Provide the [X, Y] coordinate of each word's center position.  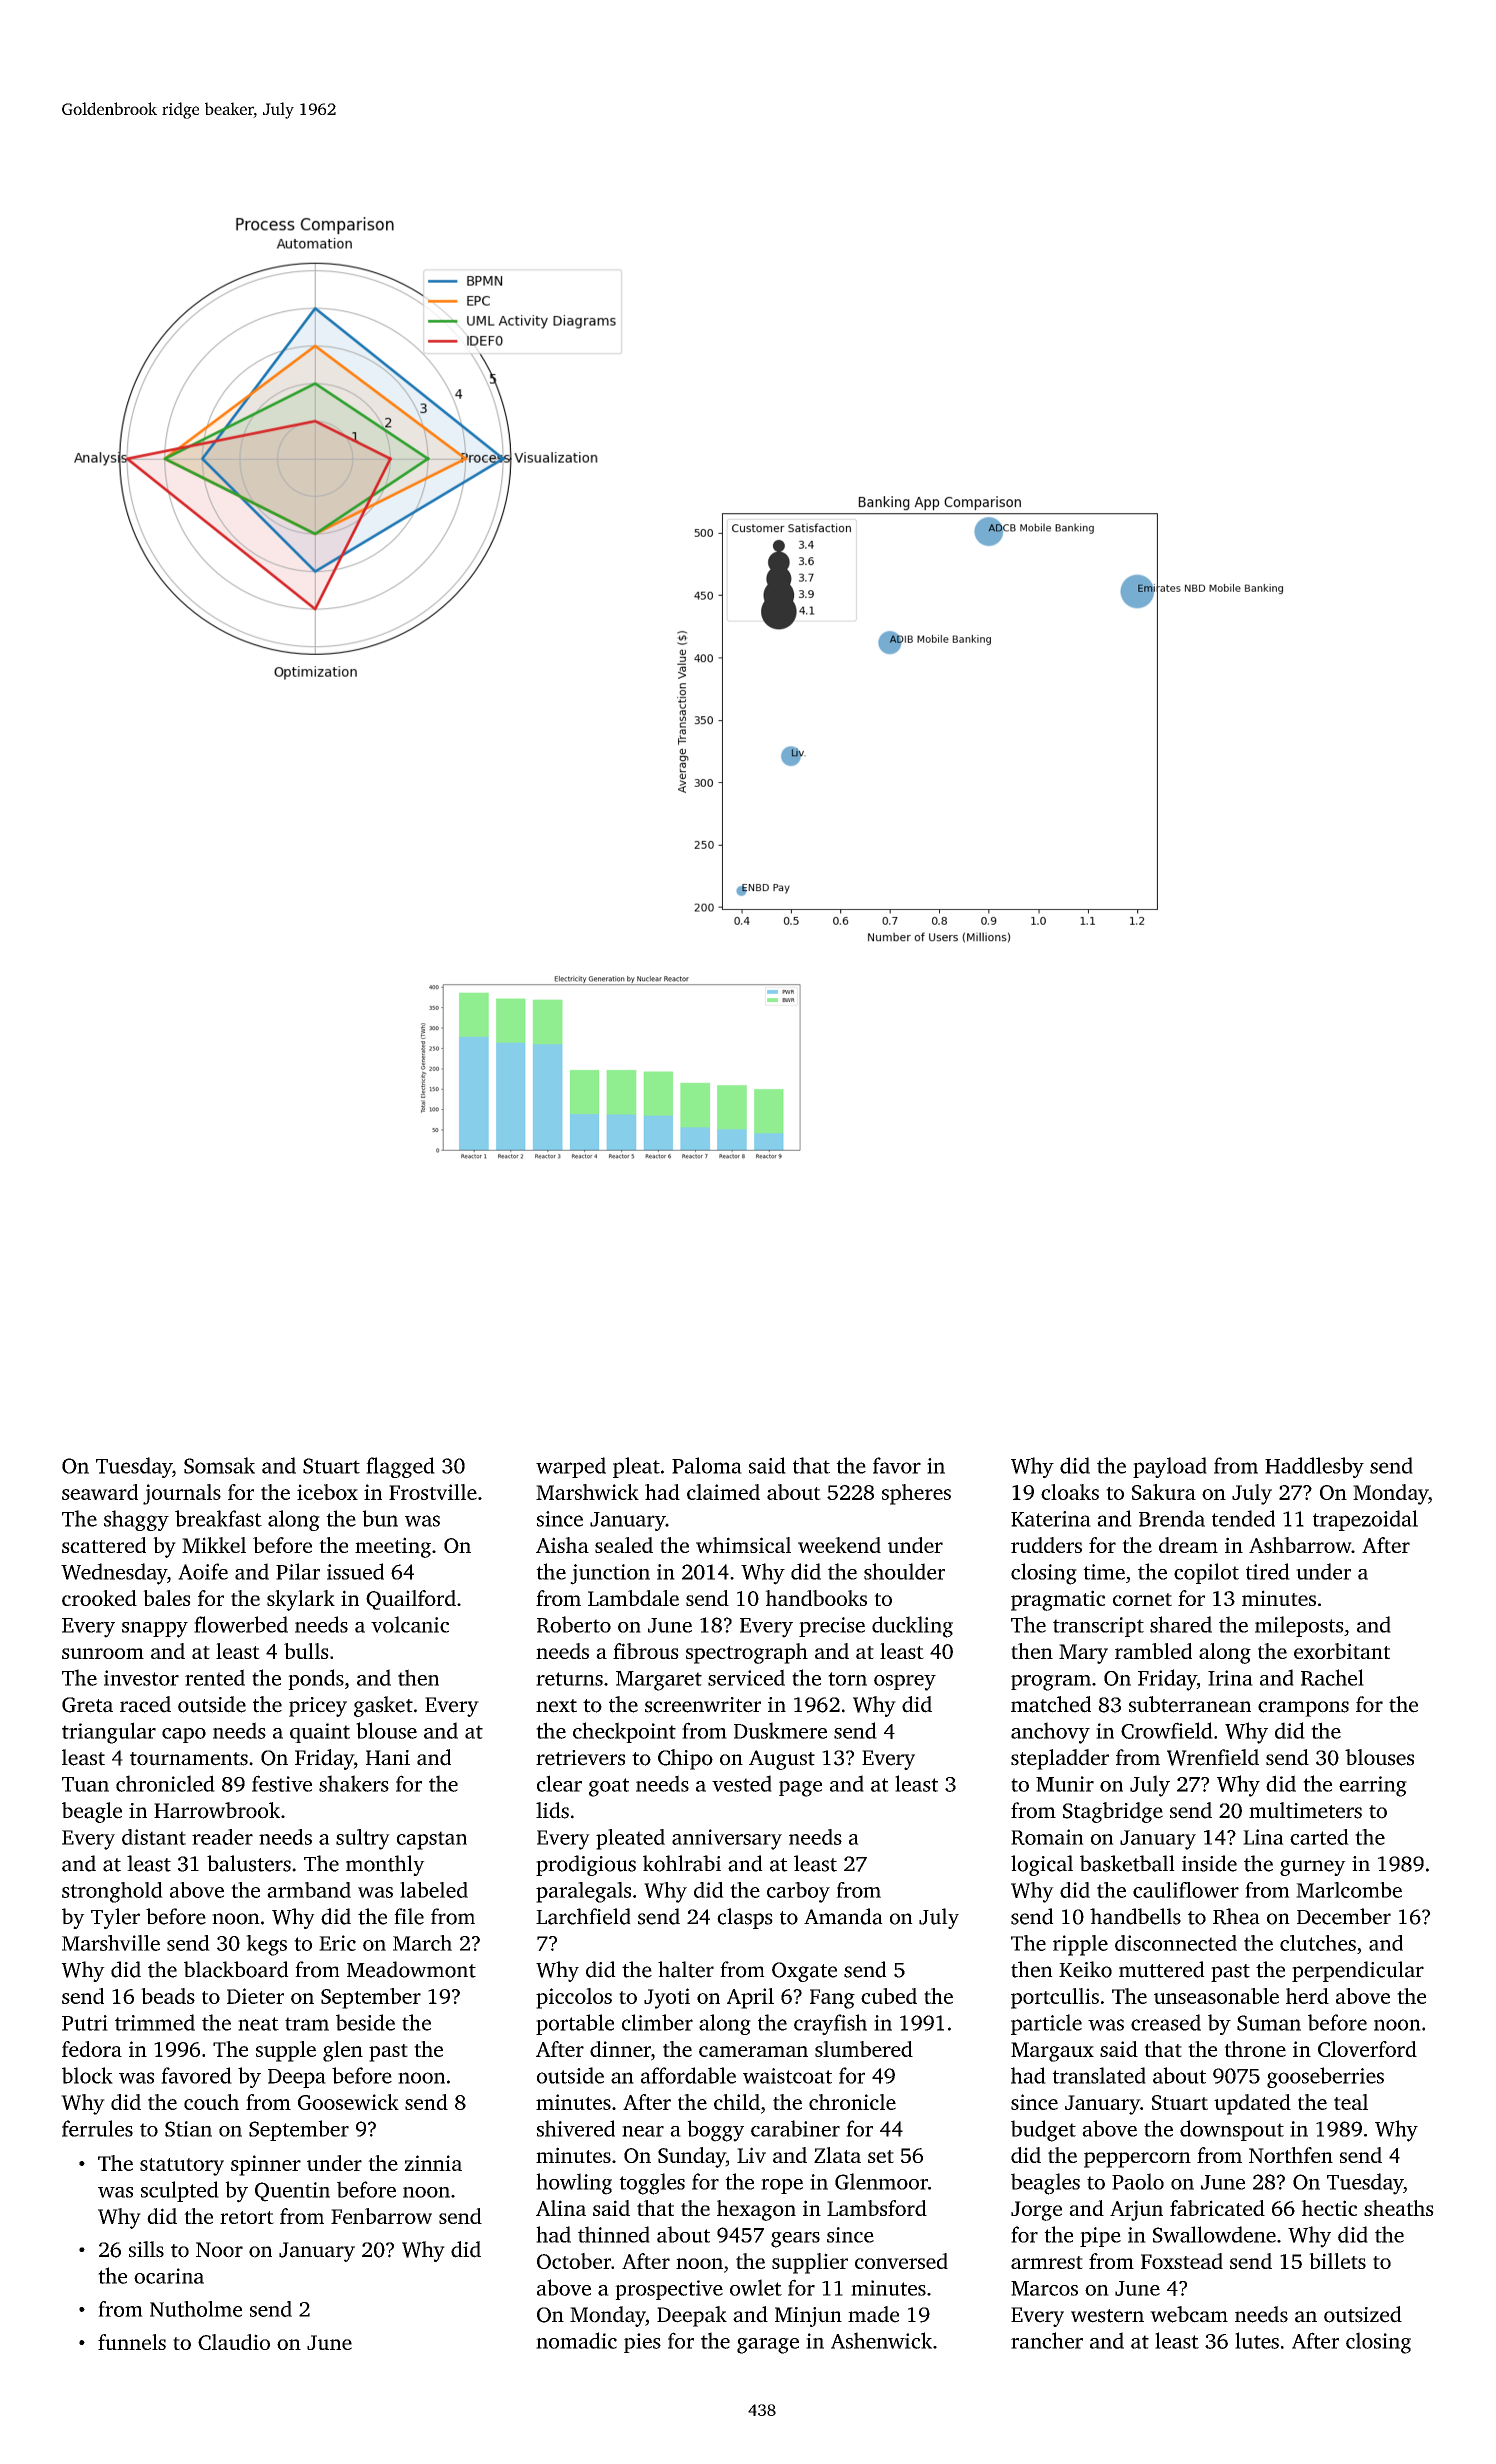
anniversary [727, 1839]
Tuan [85, 1784]
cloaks [1070, 1492]
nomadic [576, 2340]
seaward [100, 1492]
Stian [188, 2129]
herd [1307, 1996]
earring [1373, 1786]
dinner [620, 2049]
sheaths [1399, 2208]
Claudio [234, 2342]
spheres [916, 1494]
